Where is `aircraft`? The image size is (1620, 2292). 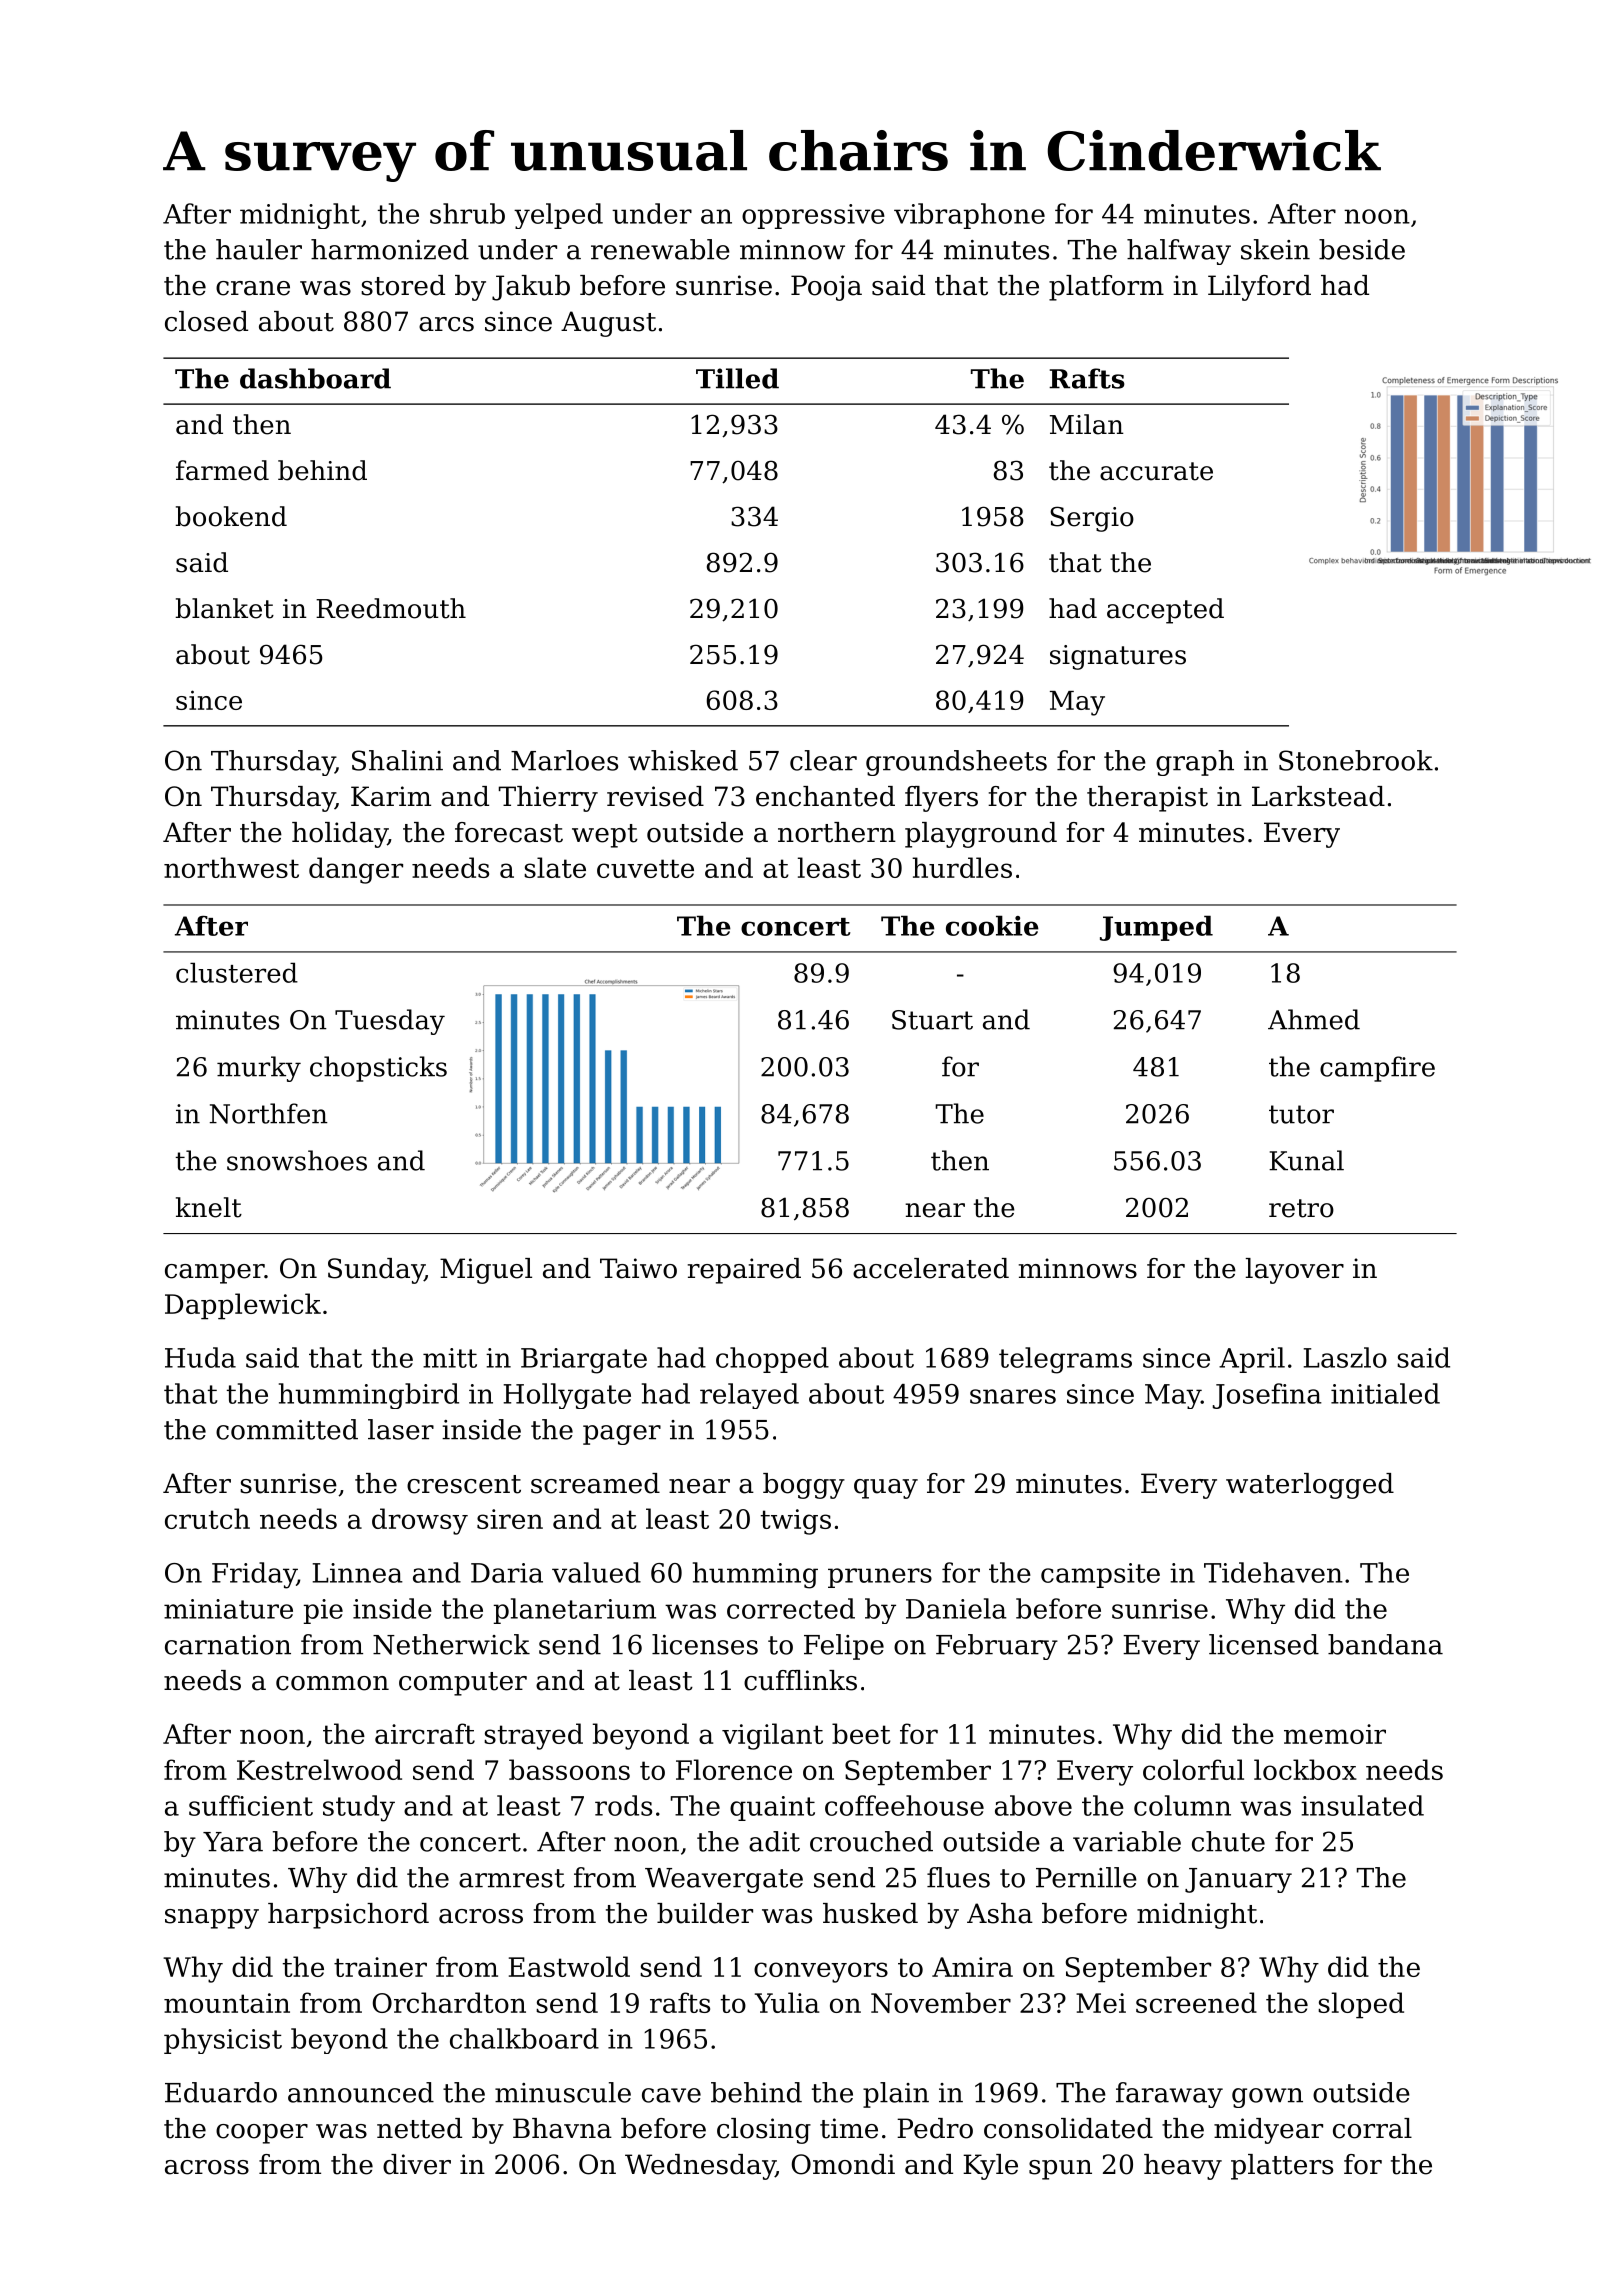
aircraft is located at coordinates (425, 1733).
